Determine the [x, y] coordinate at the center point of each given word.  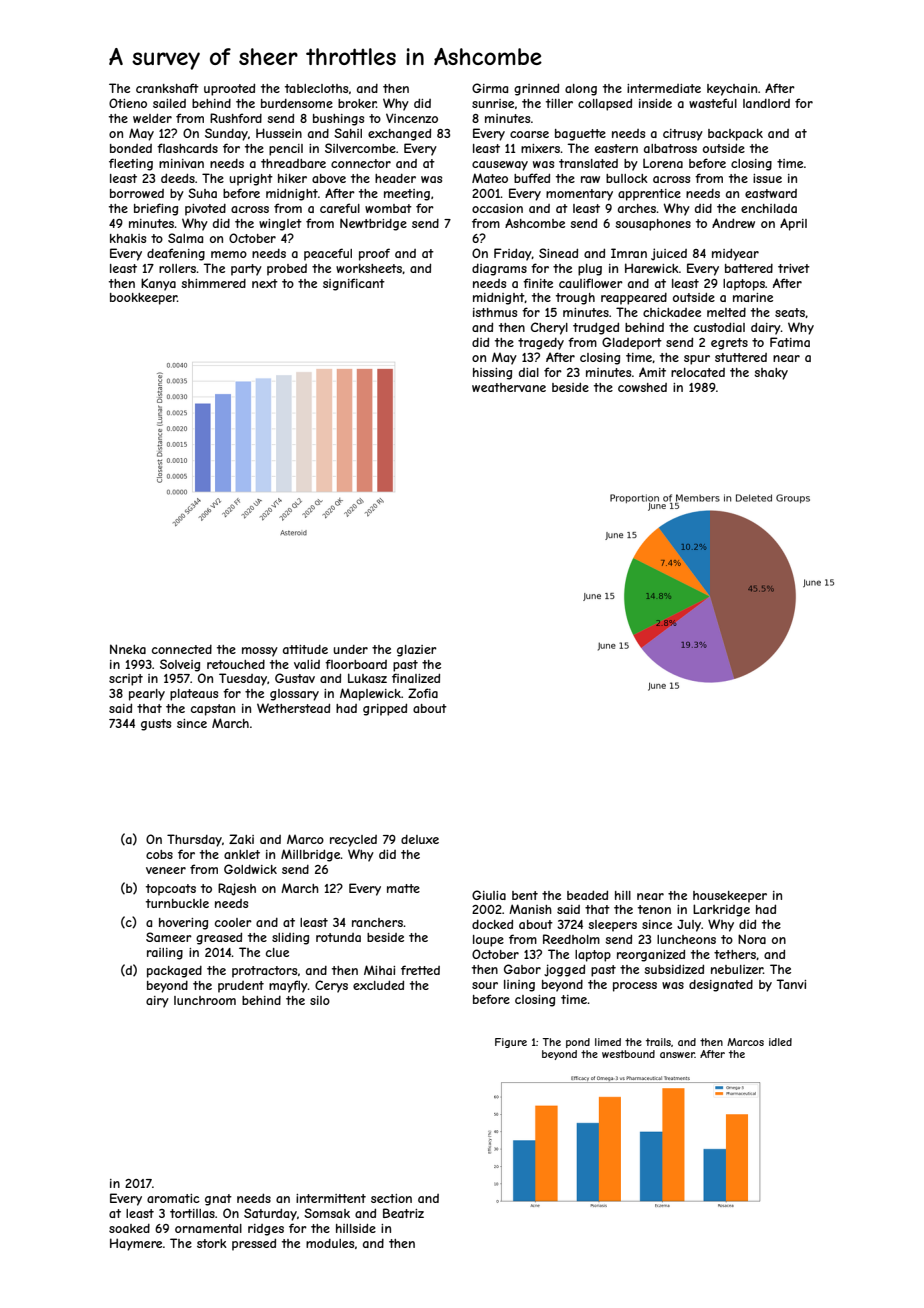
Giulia [489, 895]
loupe [488, 941]
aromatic [173, 1198]
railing [165, 954]
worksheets [369, 268]
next [265, 283]
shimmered [213, 283]
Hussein [279, 133]
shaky [771, 374]
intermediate [664, 88]
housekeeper [730, 897]
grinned [536, 89]
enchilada [769, 208]
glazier [417, 651]
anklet [242, 854]
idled [780, 1042]
